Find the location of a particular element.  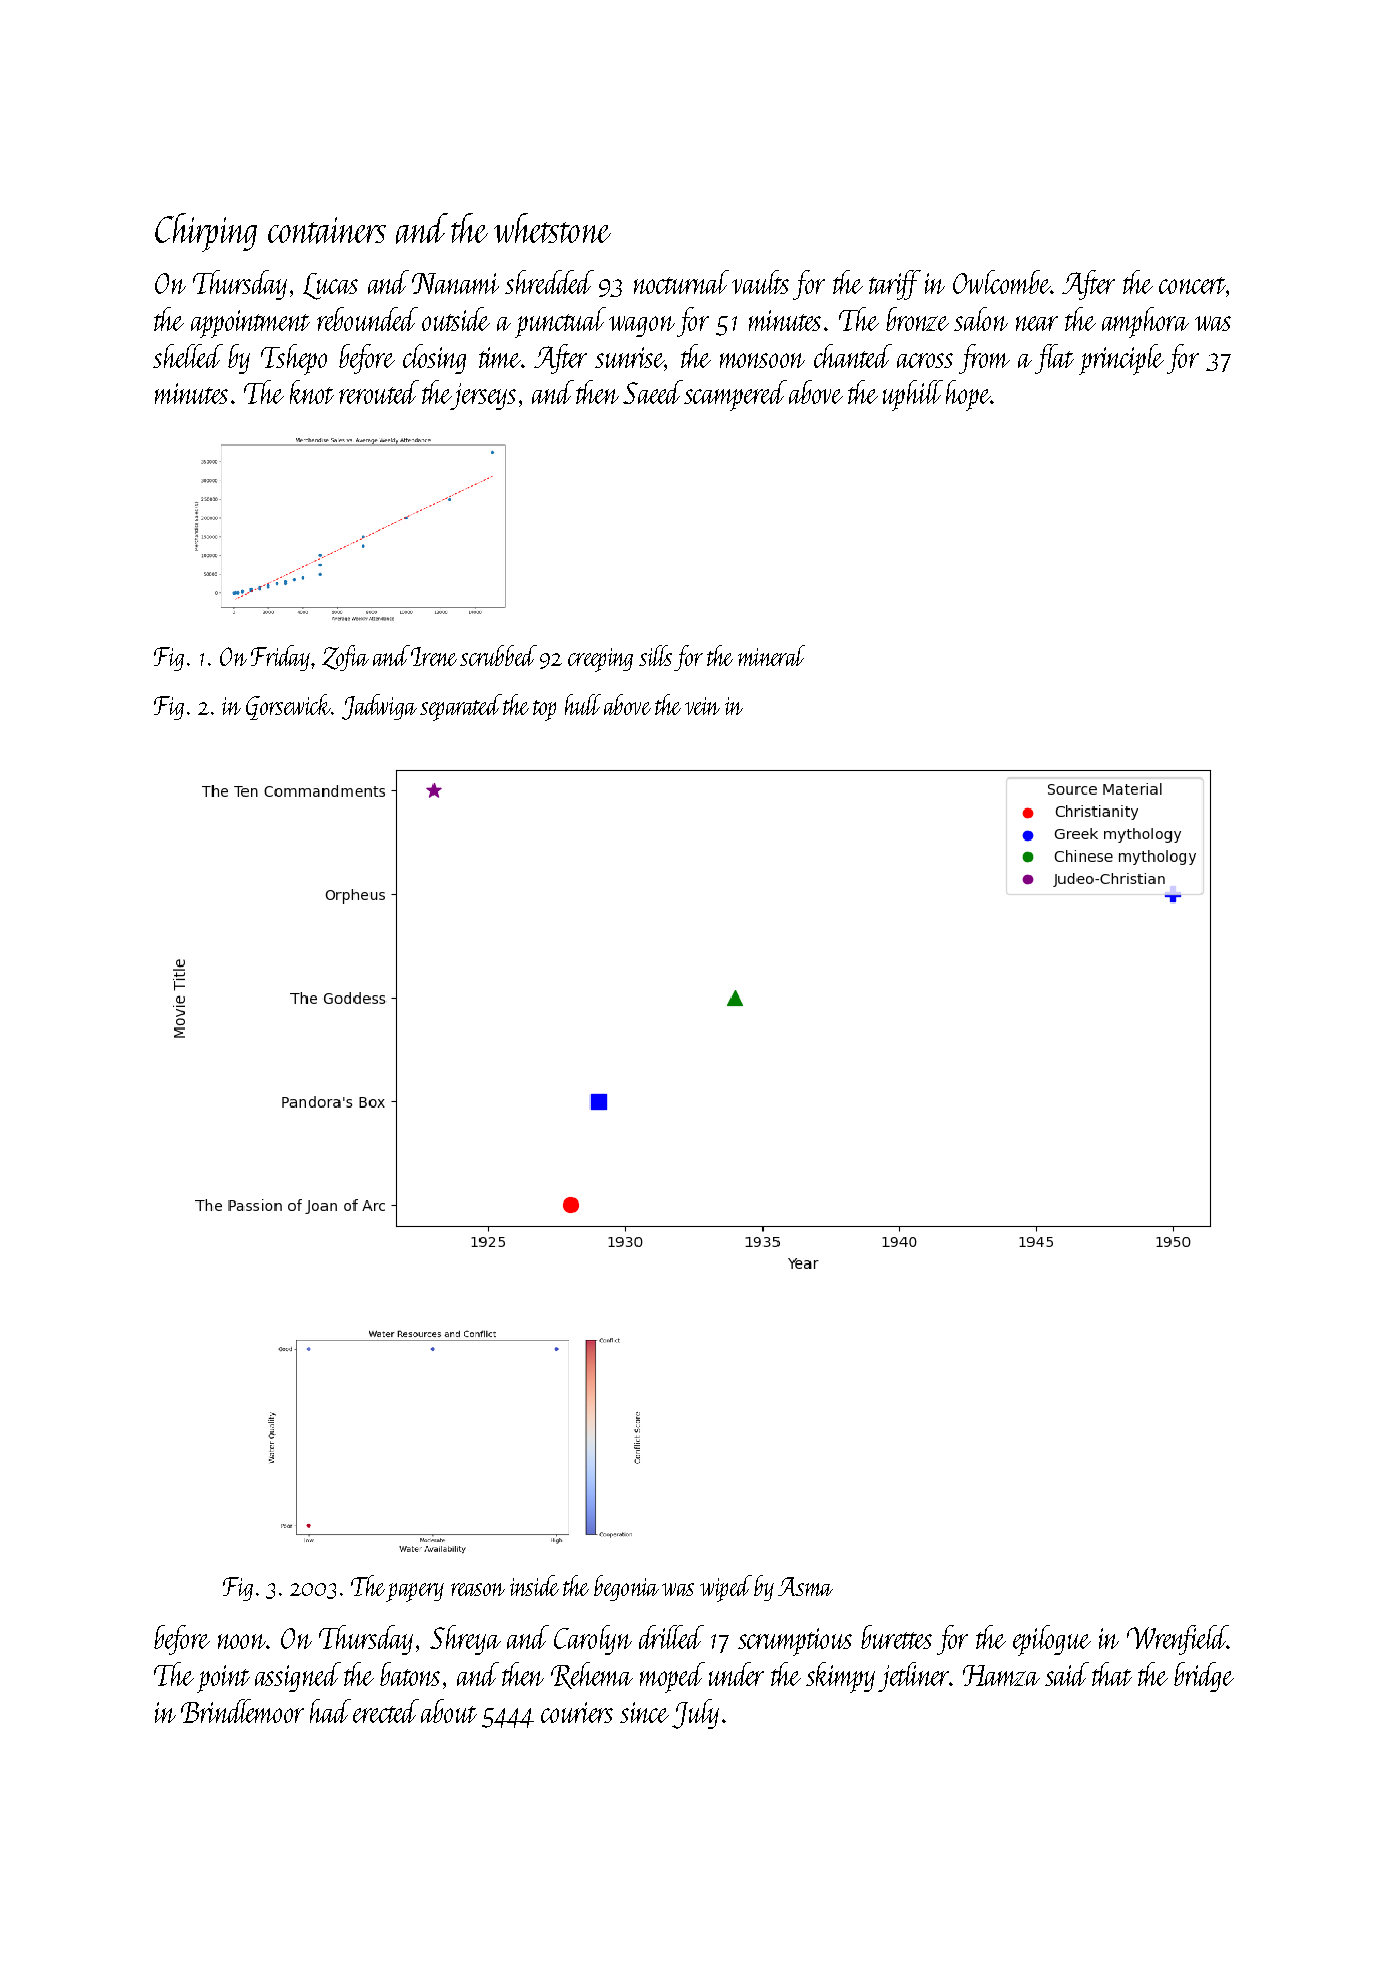

wiped is located at coordinates (726, 1588).
